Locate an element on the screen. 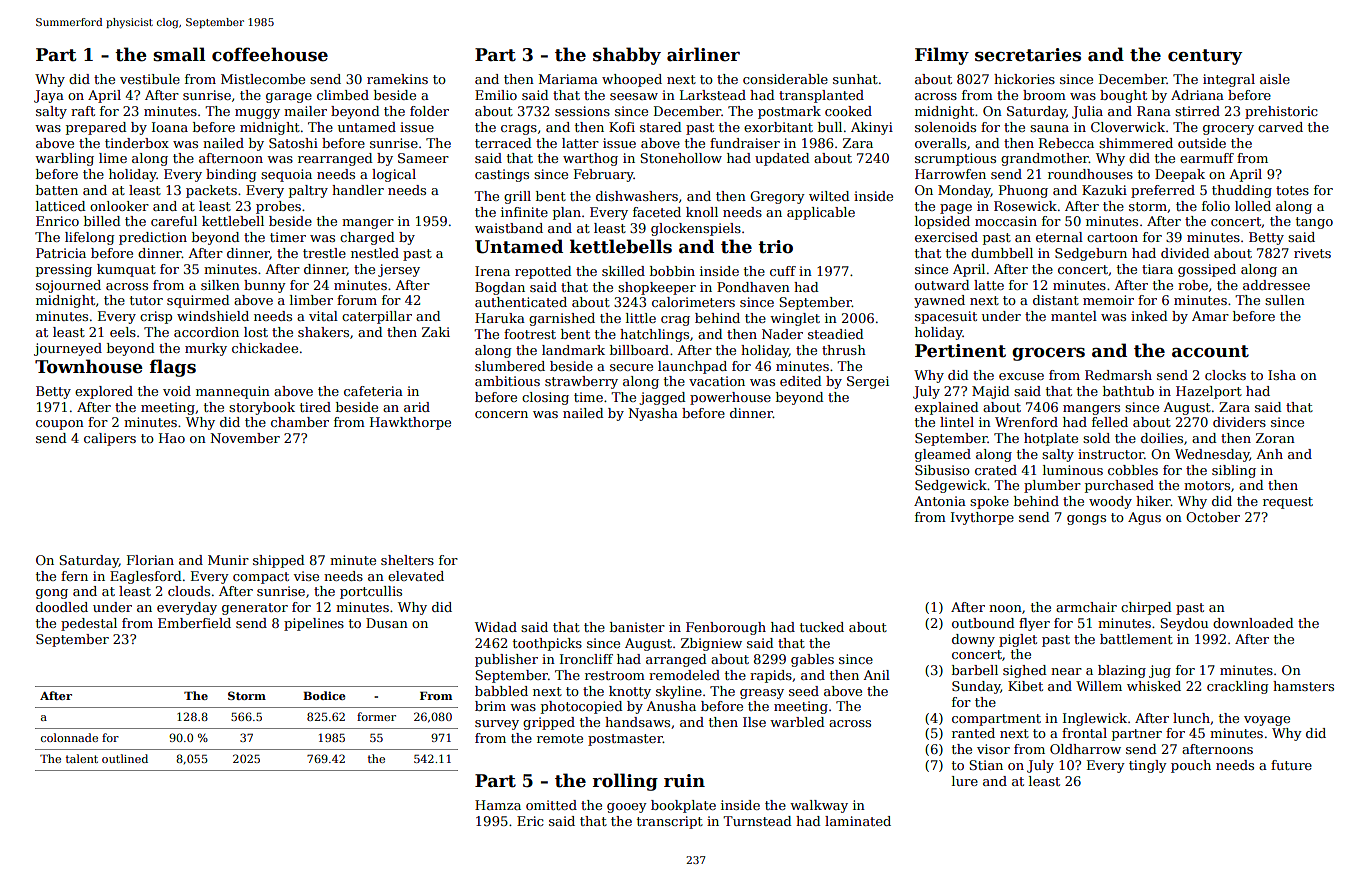  forum is located at coordinates (357, 300).
